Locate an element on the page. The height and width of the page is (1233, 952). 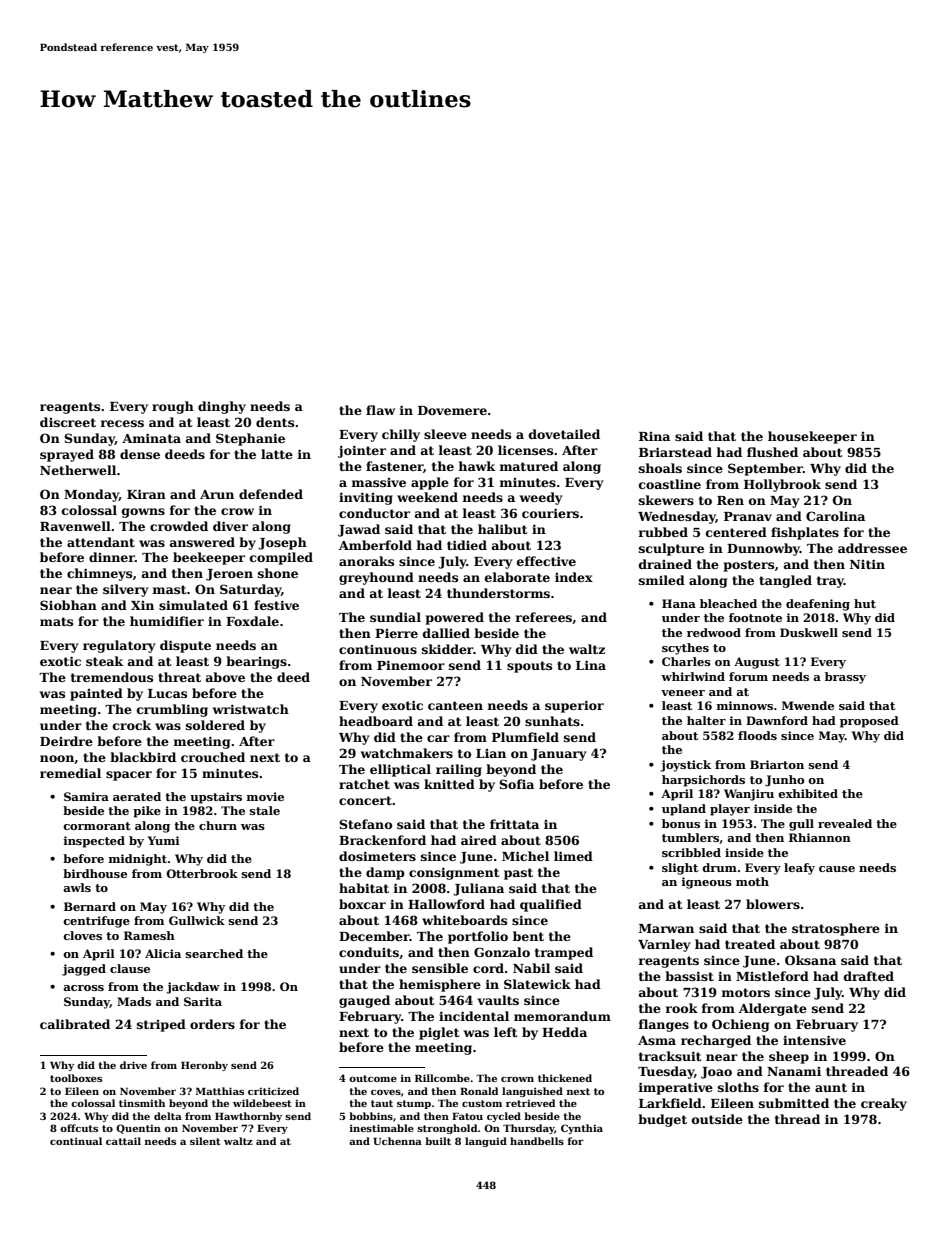
rough is located at coordinates (173, 407).
